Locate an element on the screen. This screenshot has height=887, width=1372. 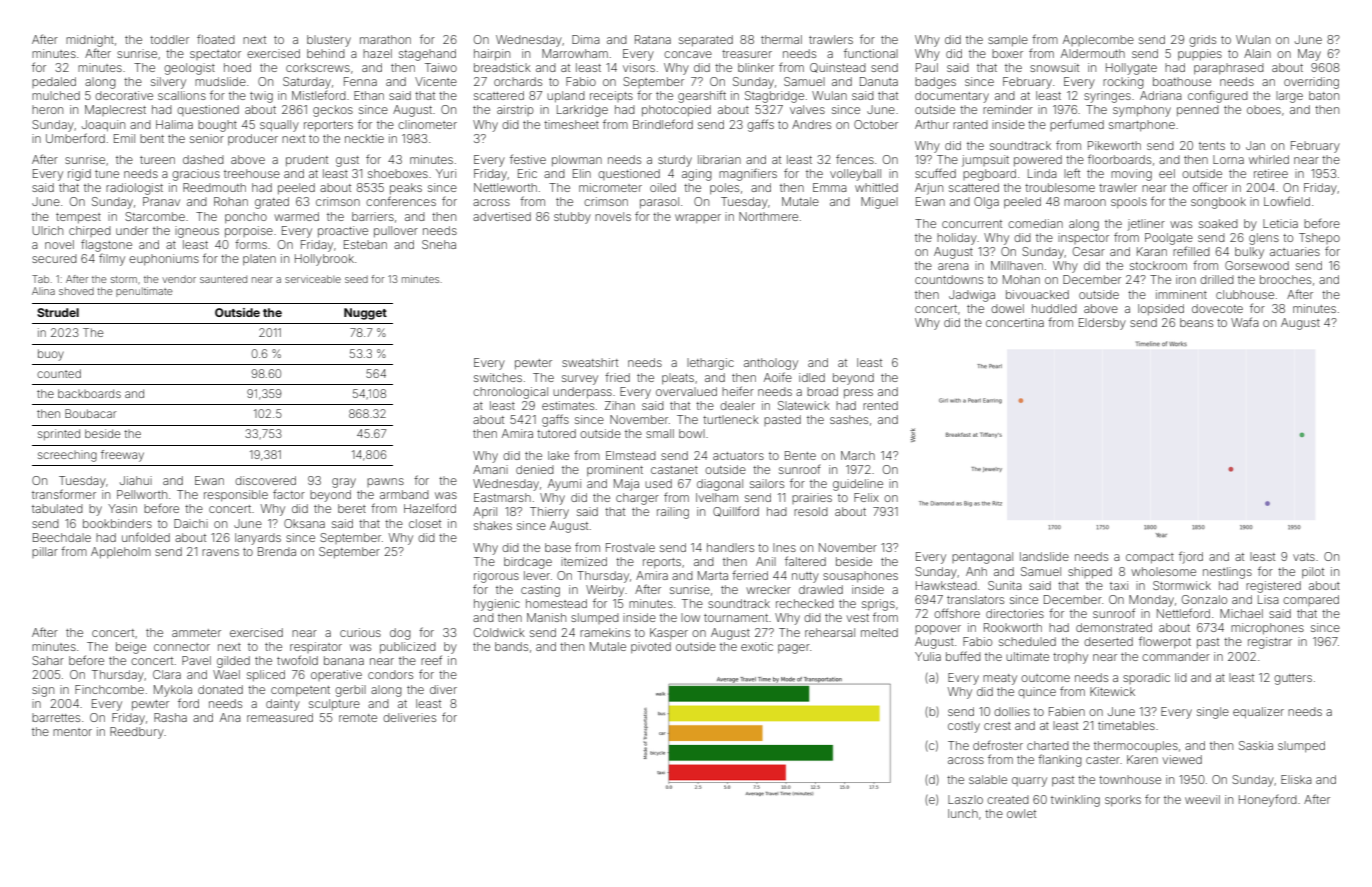
press is located at coordinates (858, 394).
